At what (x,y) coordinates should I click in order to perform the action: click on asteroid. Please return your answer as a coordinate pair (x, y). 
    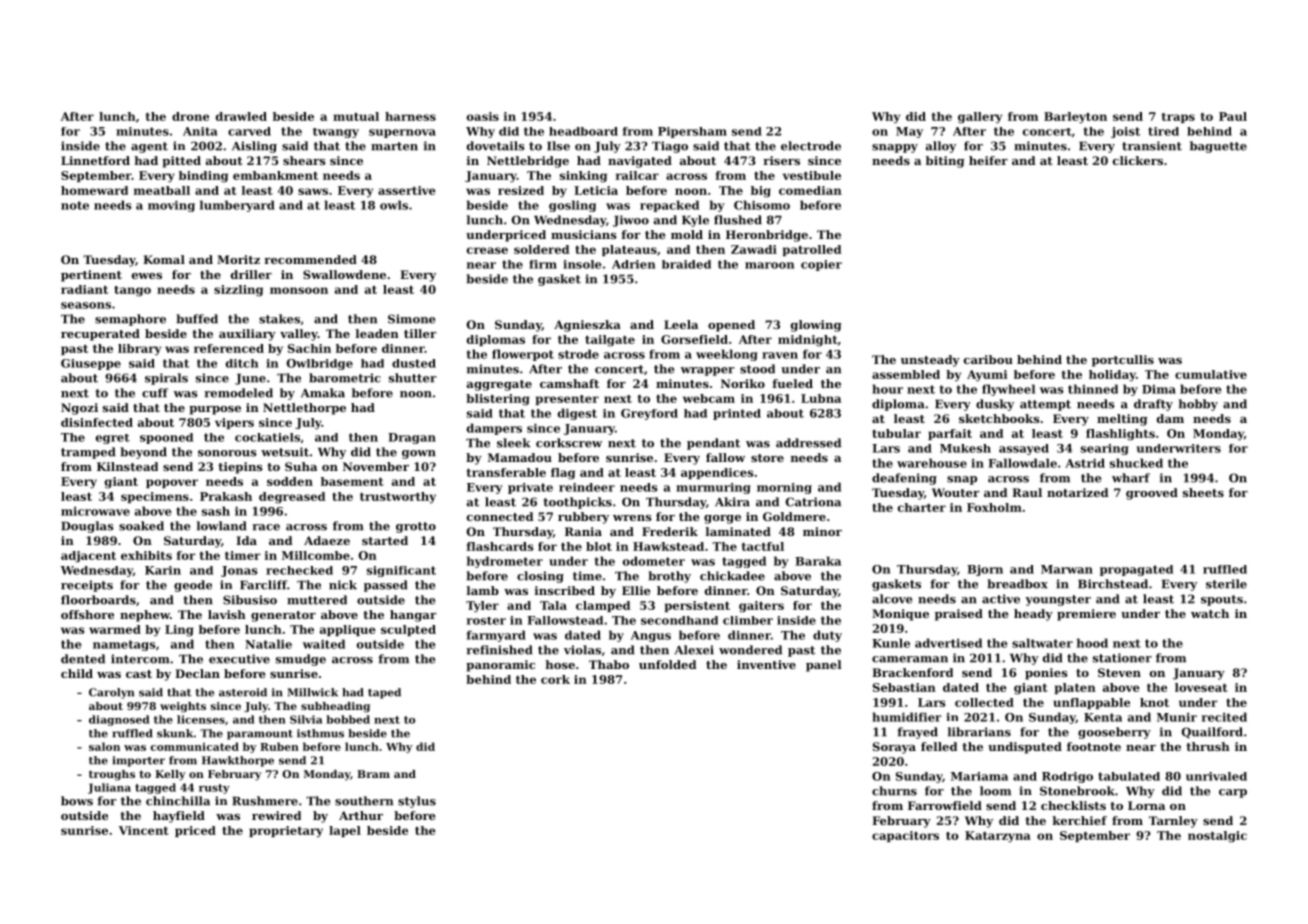
    Looking at the image, I should click on (243, 692).
